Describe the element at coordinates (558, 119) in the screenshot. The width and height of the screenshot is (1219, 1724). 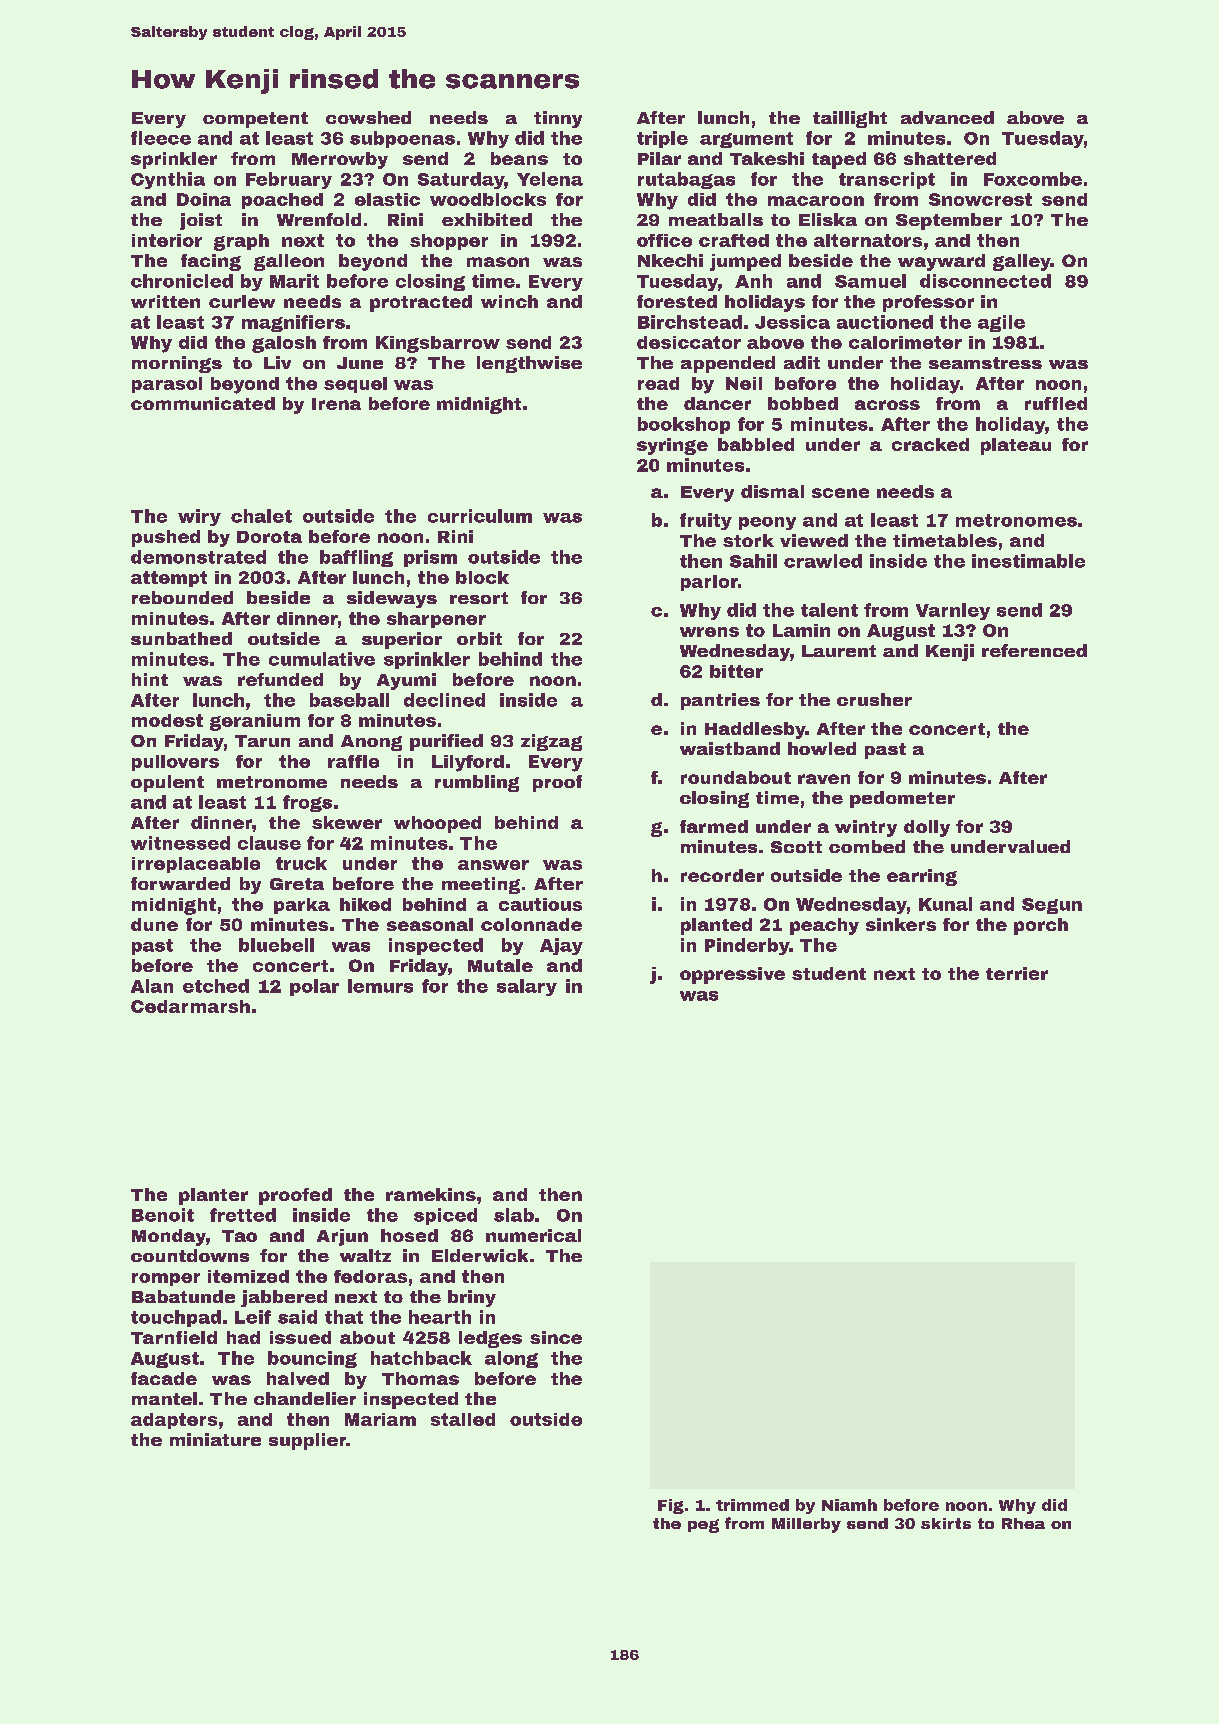
I see `tinny` at that location.
